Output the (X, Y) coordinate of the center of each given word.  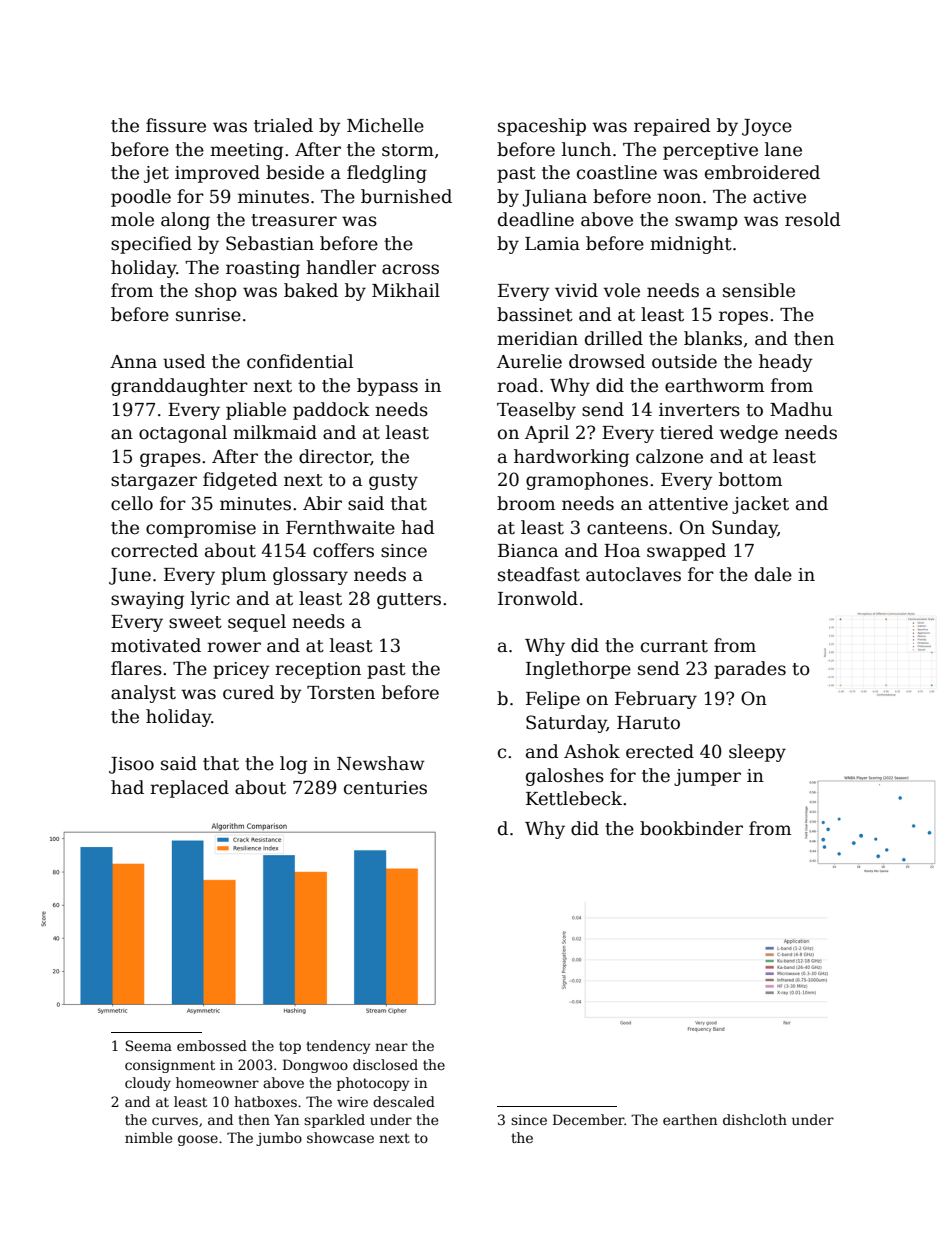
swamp (706, 223)
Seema (149, 1045)
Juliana (554, 198)
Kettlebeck (574, 798)
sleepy (757, 753)
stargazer (154, 482)
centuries (385, 788)
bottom (750, 479)
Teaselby (536, 411)
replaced (189, 789)
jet (156, 174)
